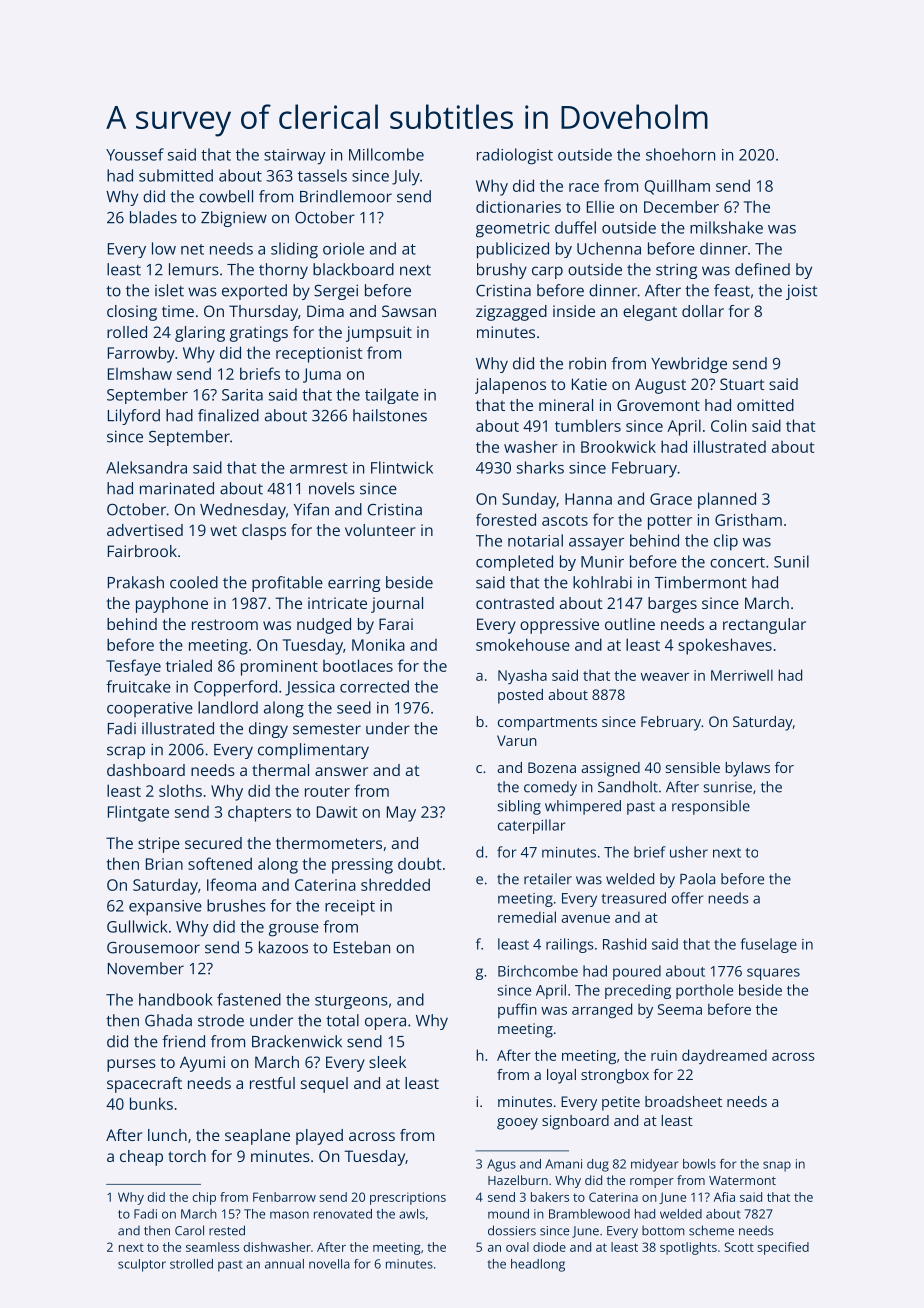 The height and width of the screenshot is (1308, 924). What do you see at coordinates (654, 1165) in the screenshot?
I see `midyear` at bounding box center [654, 1165].
